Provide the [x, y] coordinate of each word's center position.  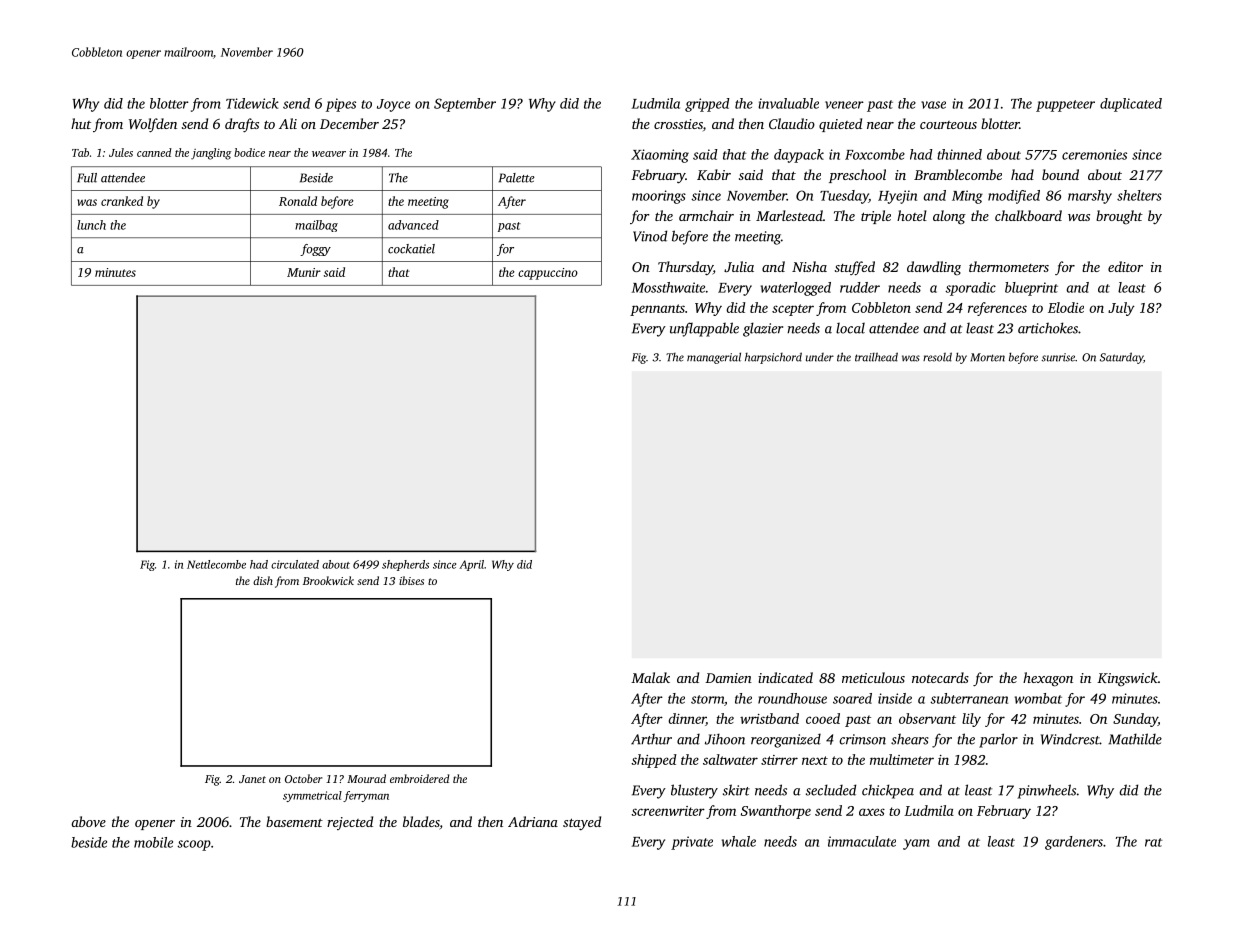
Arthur [651, 739]
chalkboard [1028, 215]
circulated [295, 564]
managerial [714, 358]
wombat [1038, 698]
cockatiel [411, 249]
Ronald [298, 201]
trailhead [876, 357]
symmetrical [312, 796]
